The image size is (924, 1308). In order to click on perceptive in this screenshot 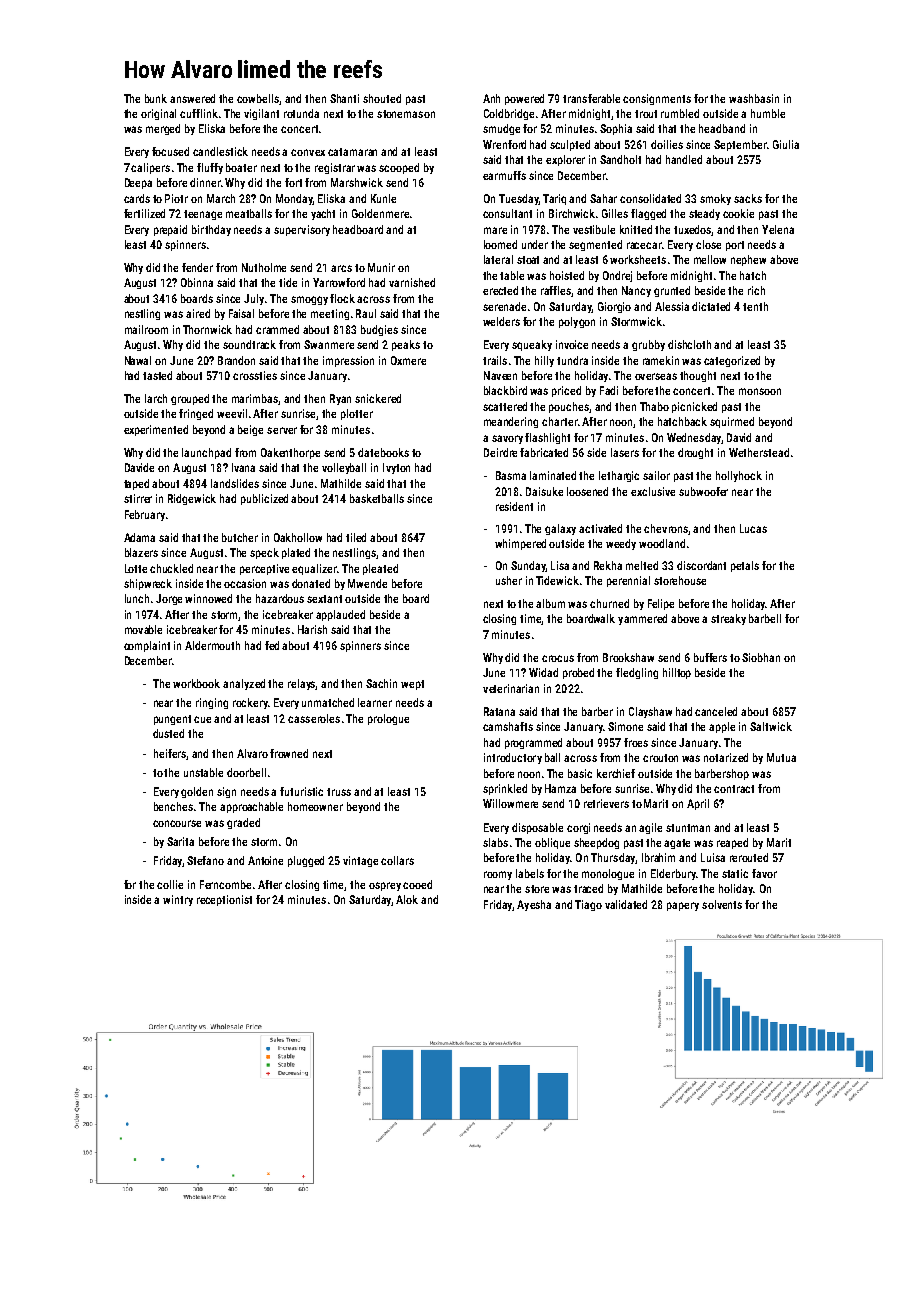, I will do `click(264, 569)`.
